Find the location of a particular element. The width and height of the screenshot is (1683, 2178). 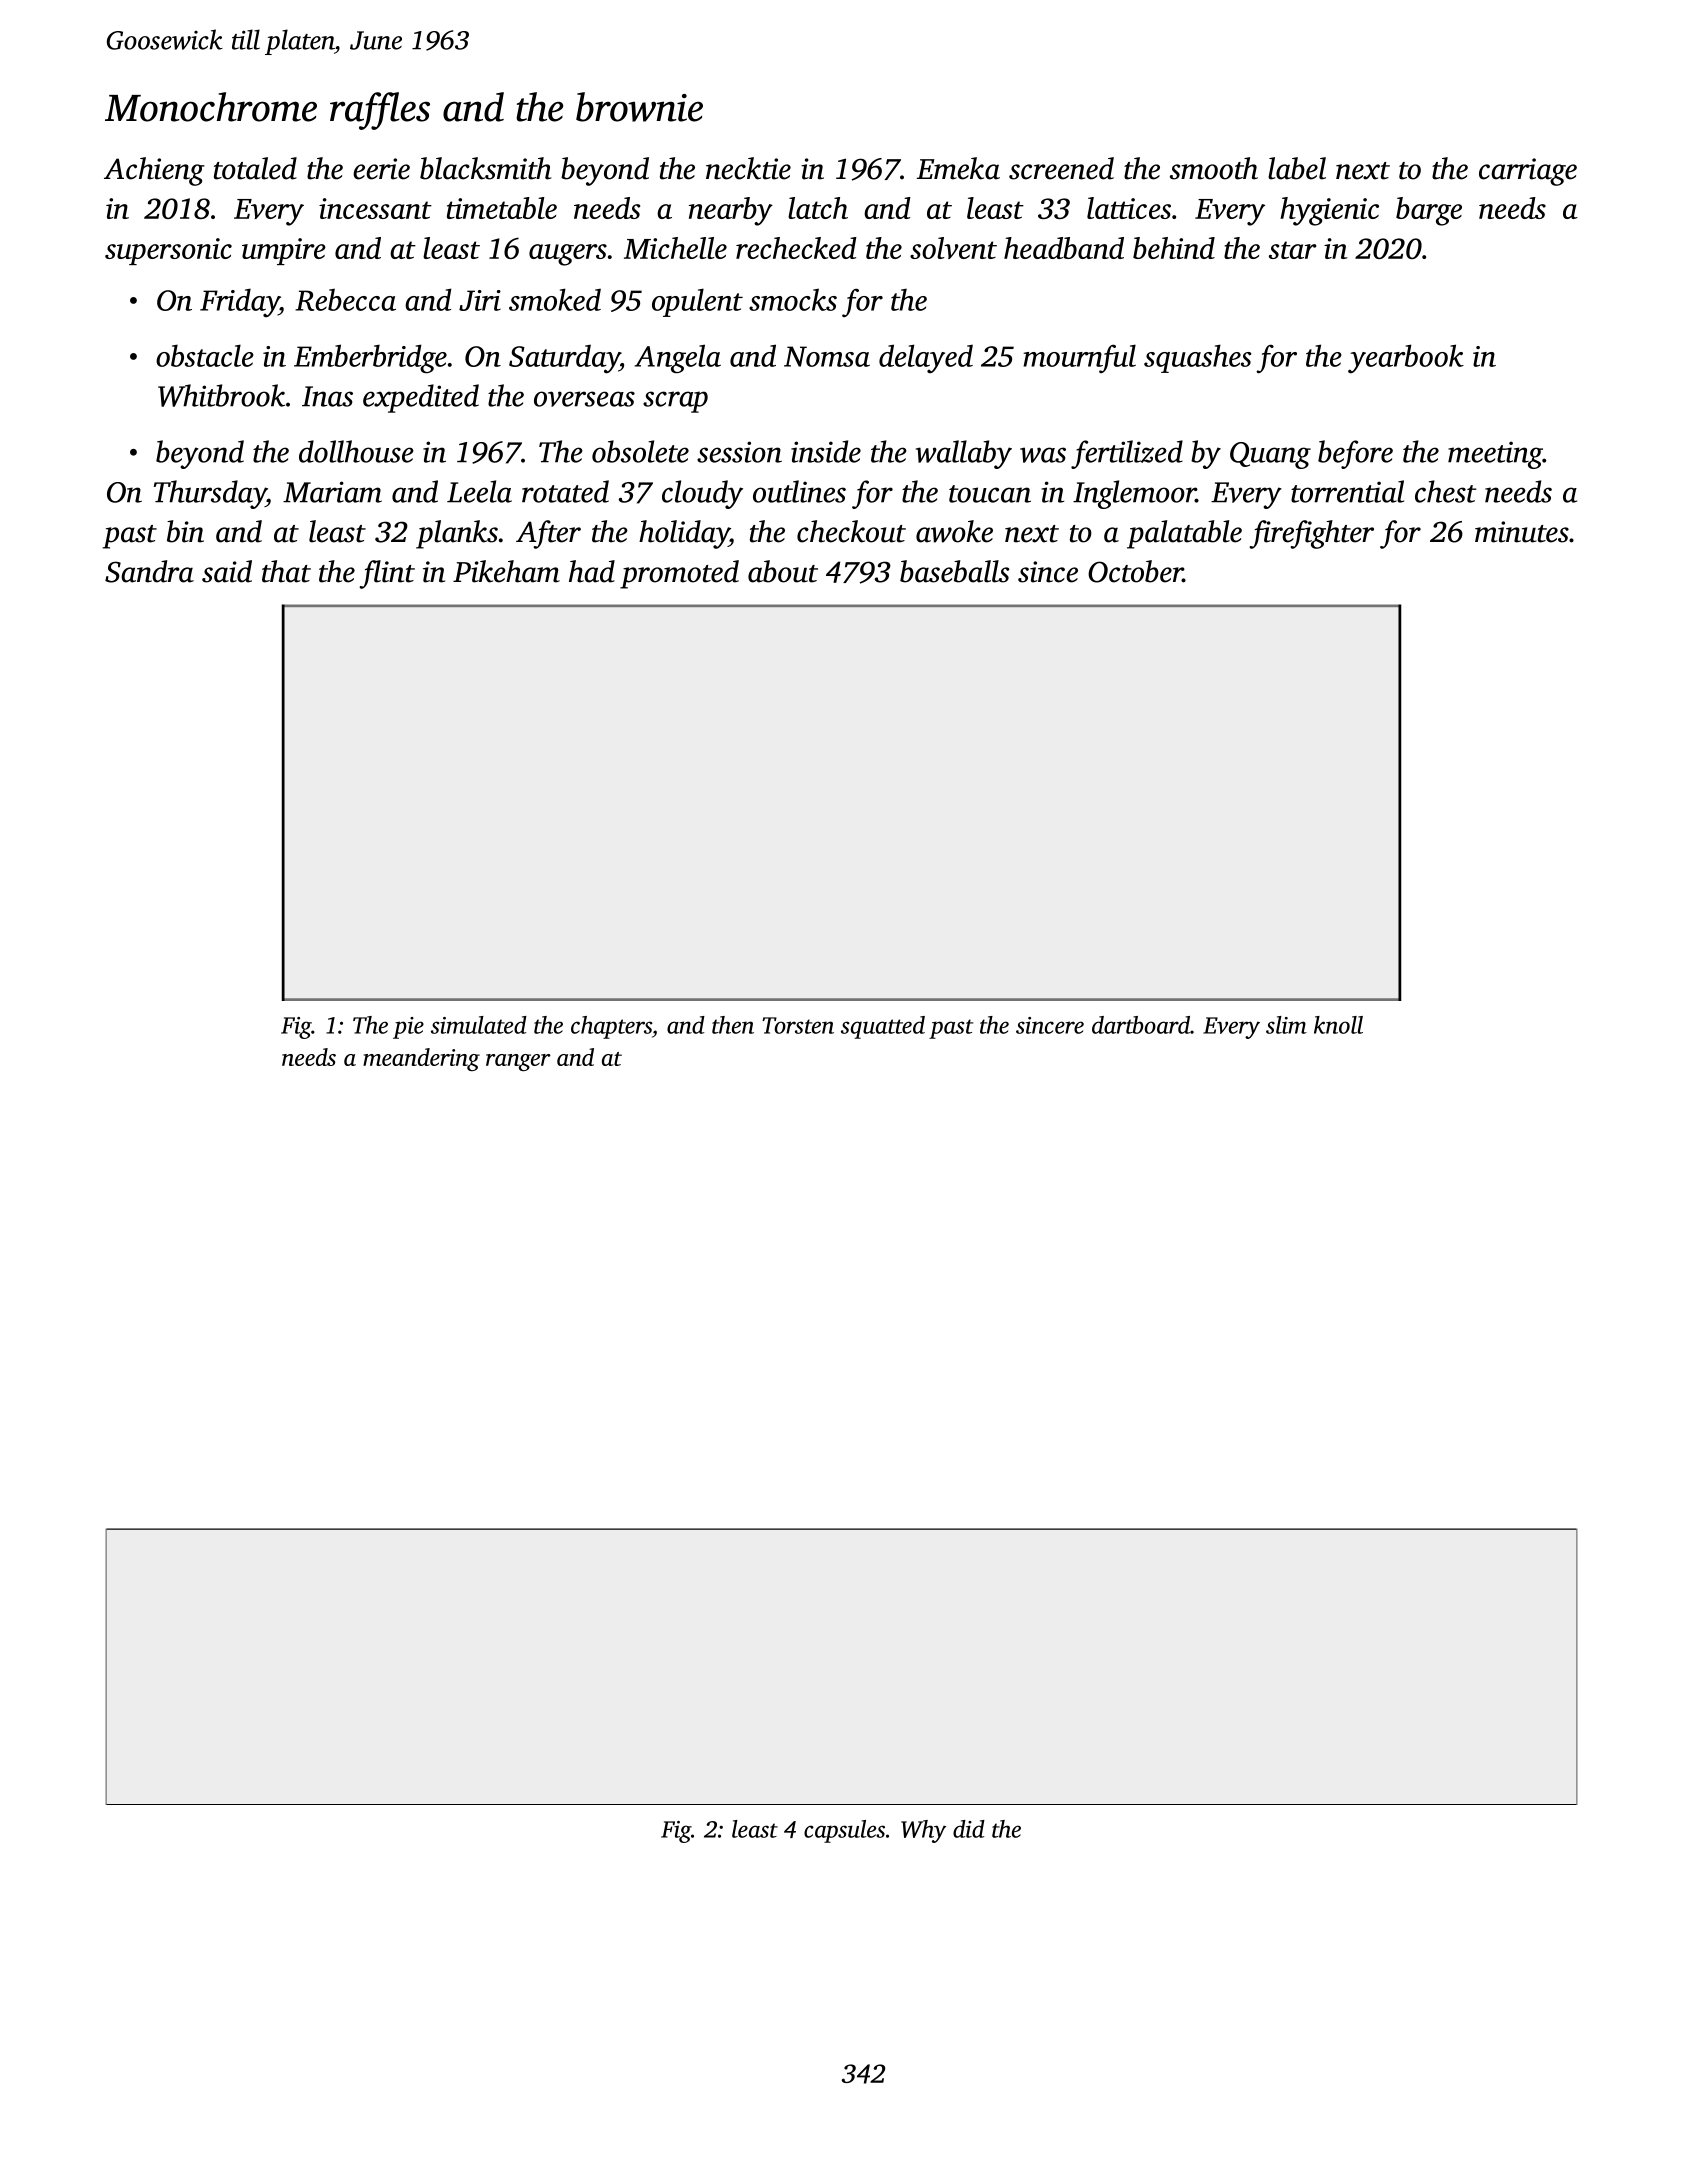

meandering is located at coordinates (421, 1059).
